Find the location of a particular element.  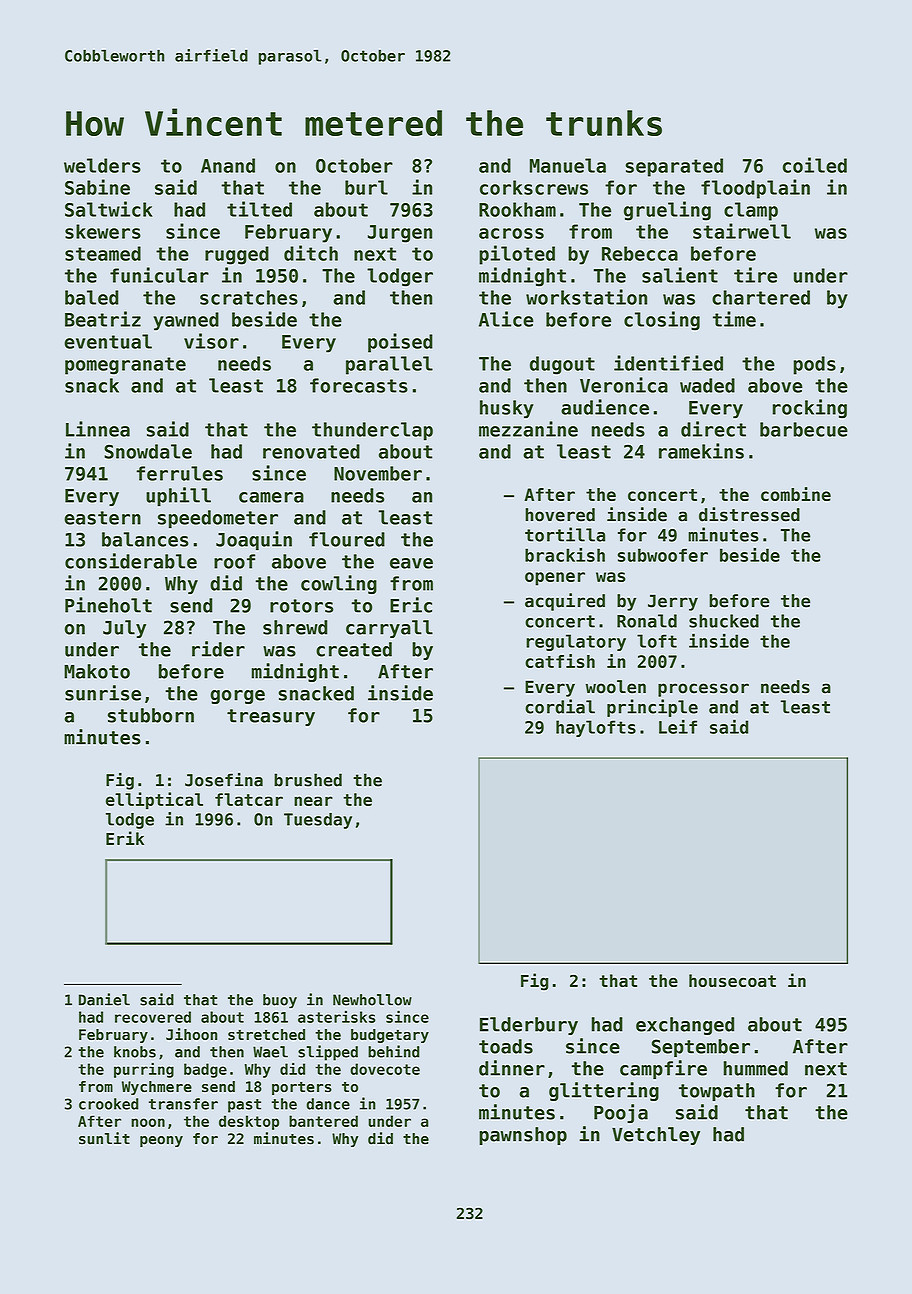

eastern is located at coordinates (103, 518).
